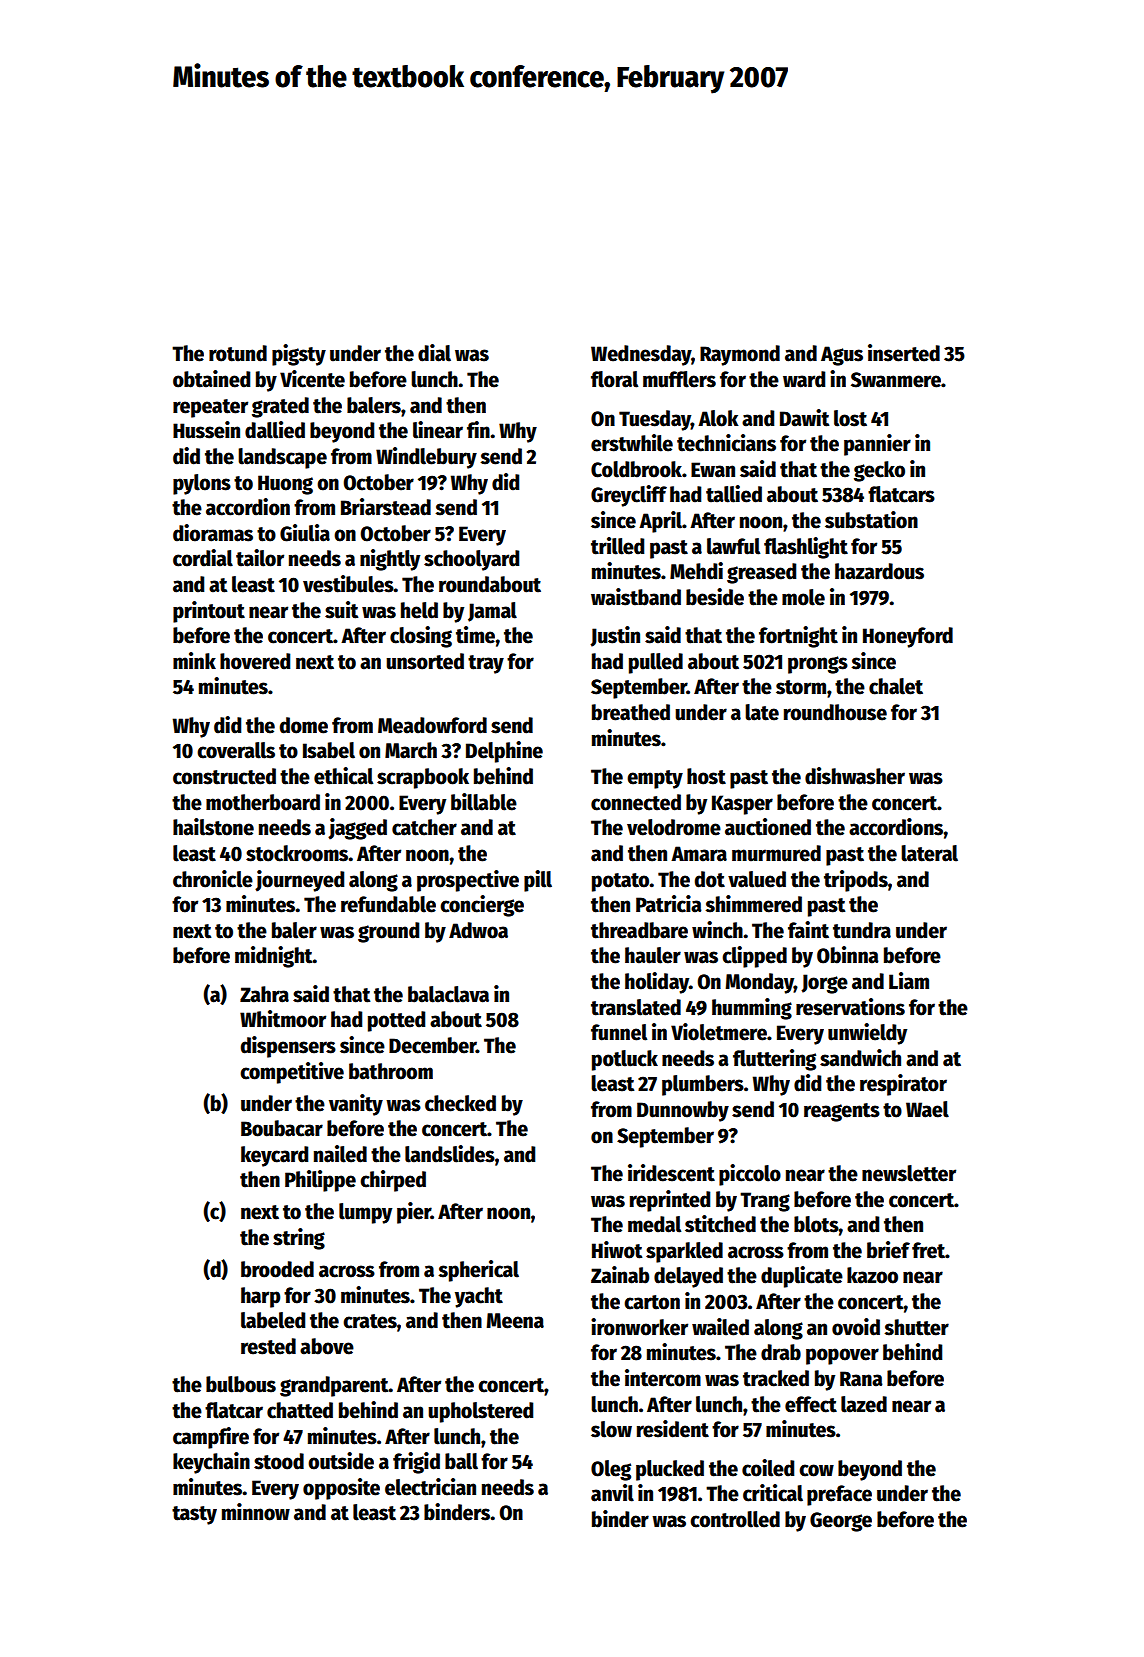 The image size is (1144, 1657). What do you see at coordinates (390, 560) in the document?
I see `nightly` at bounding box center [390, 560].
